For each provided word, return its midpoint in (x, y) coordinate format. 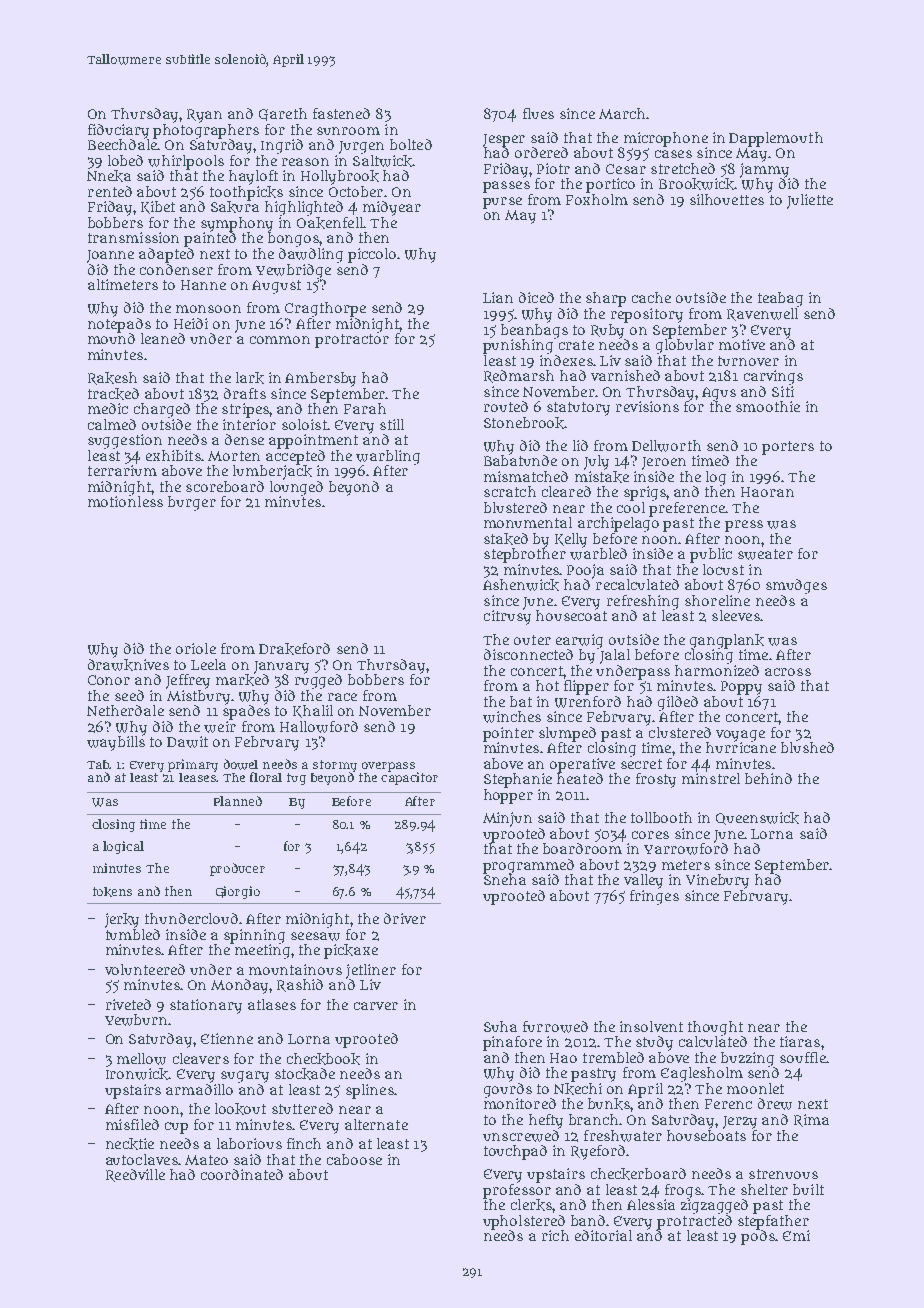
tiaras (800, 1041)
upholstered (524, 1222)
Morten (234, 456)
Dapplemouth (776, 139)
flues (538, 113)
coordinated (242, 1174)
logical (123, 847)
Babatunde (520, 460)
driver (405, 918)
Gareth (283, 114)
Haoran (767, 492)
